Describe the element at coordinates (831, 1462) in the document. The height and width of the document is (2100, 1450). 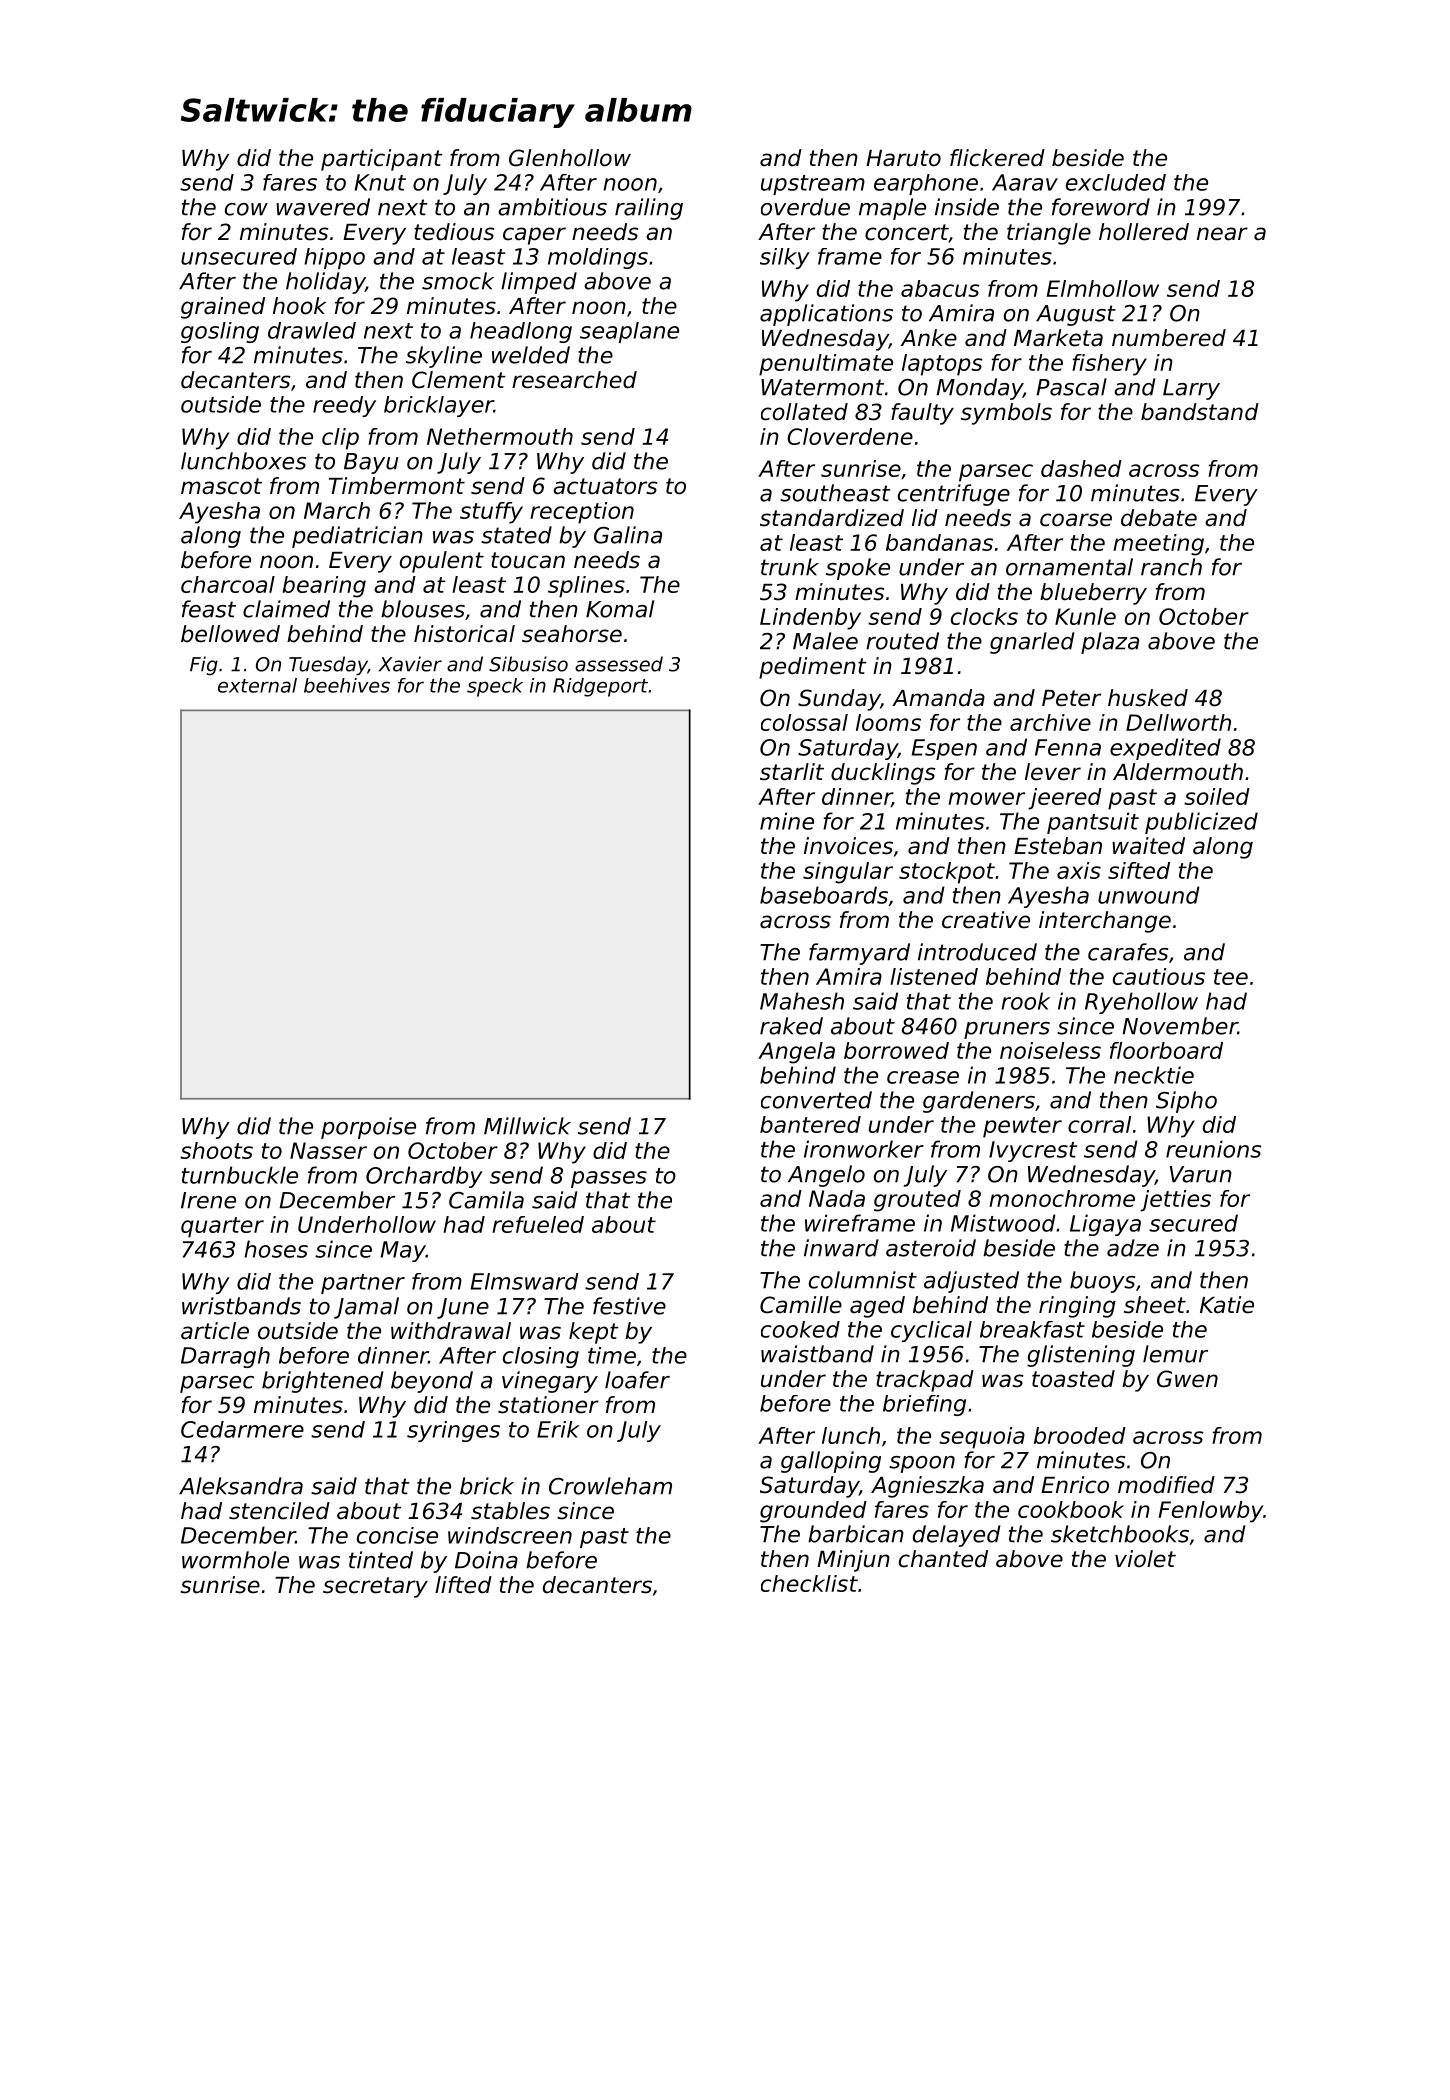
I see `galloping` at that location.
